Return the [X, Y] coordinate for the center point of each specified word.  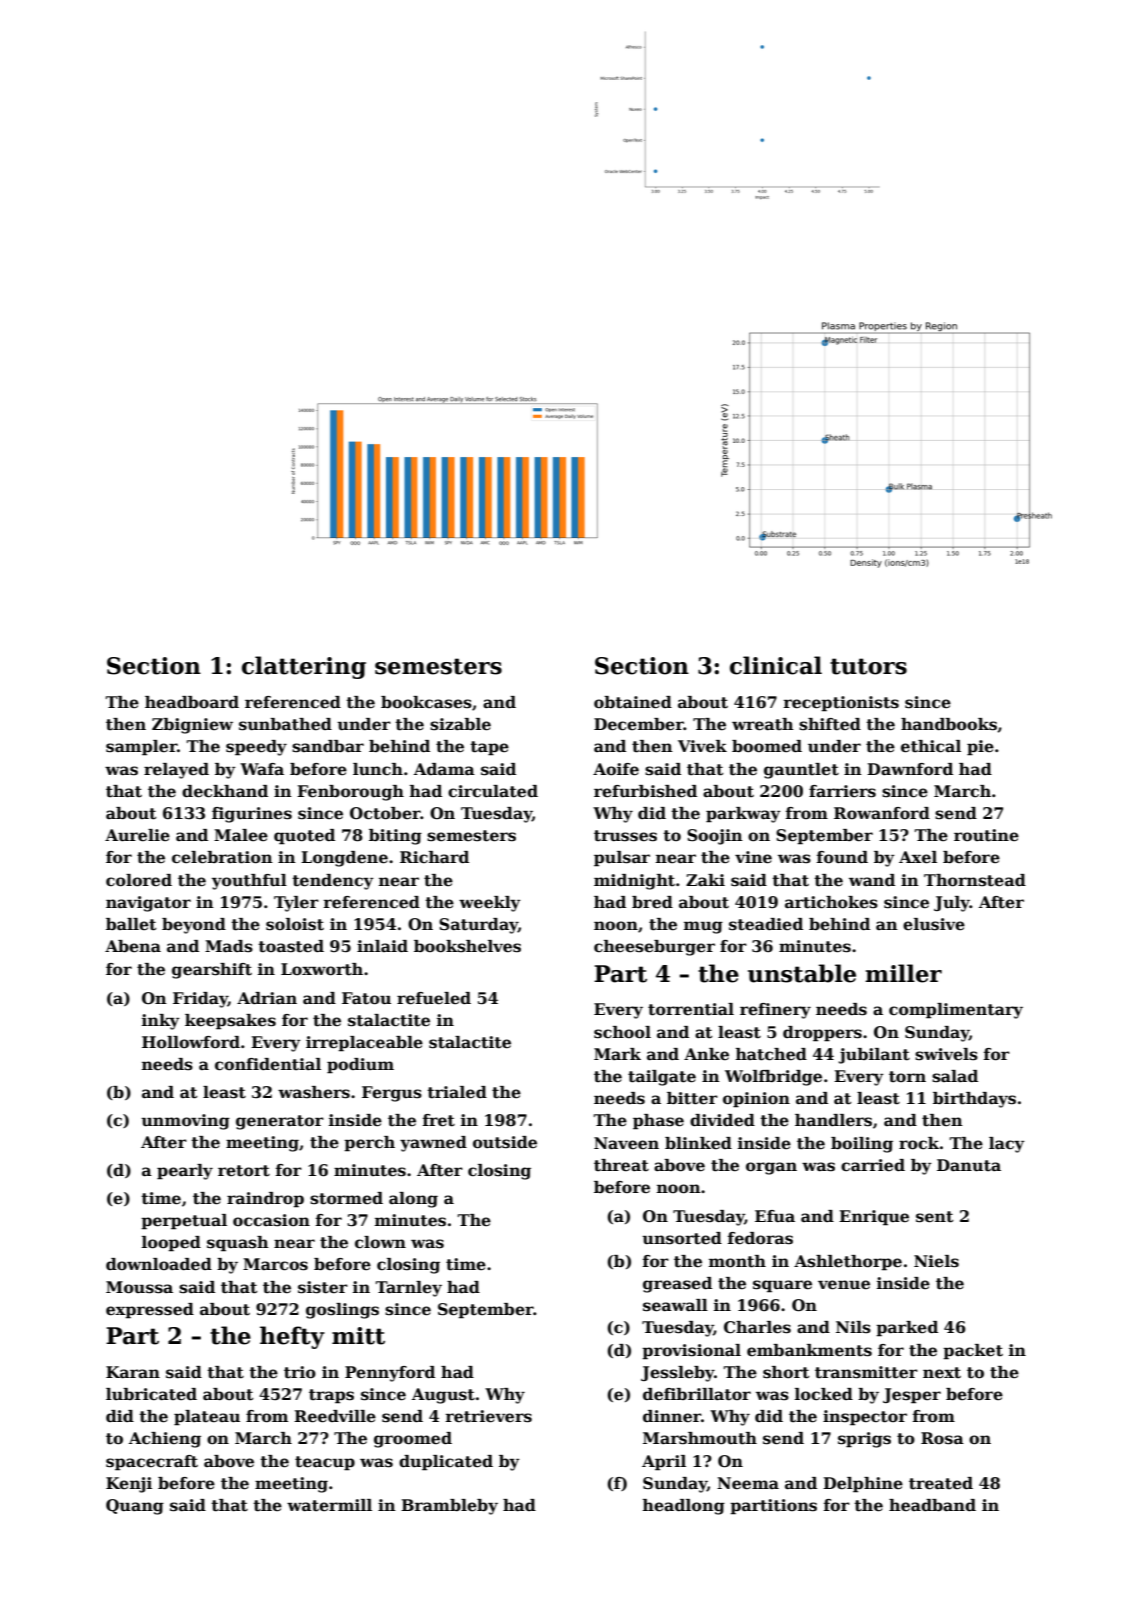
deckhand [225, 791]
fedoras [760, 1238]
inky [161, 1022]
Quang [135, 1507]
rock [919, 1143]
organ [771, 1168]
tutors [868, 666]
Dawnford [910, 769]
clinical [776, 665]
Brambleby [449, 1507]
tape [489, 748]
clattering [304, 667]
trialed [457, 1092]
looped [171, 1244]
